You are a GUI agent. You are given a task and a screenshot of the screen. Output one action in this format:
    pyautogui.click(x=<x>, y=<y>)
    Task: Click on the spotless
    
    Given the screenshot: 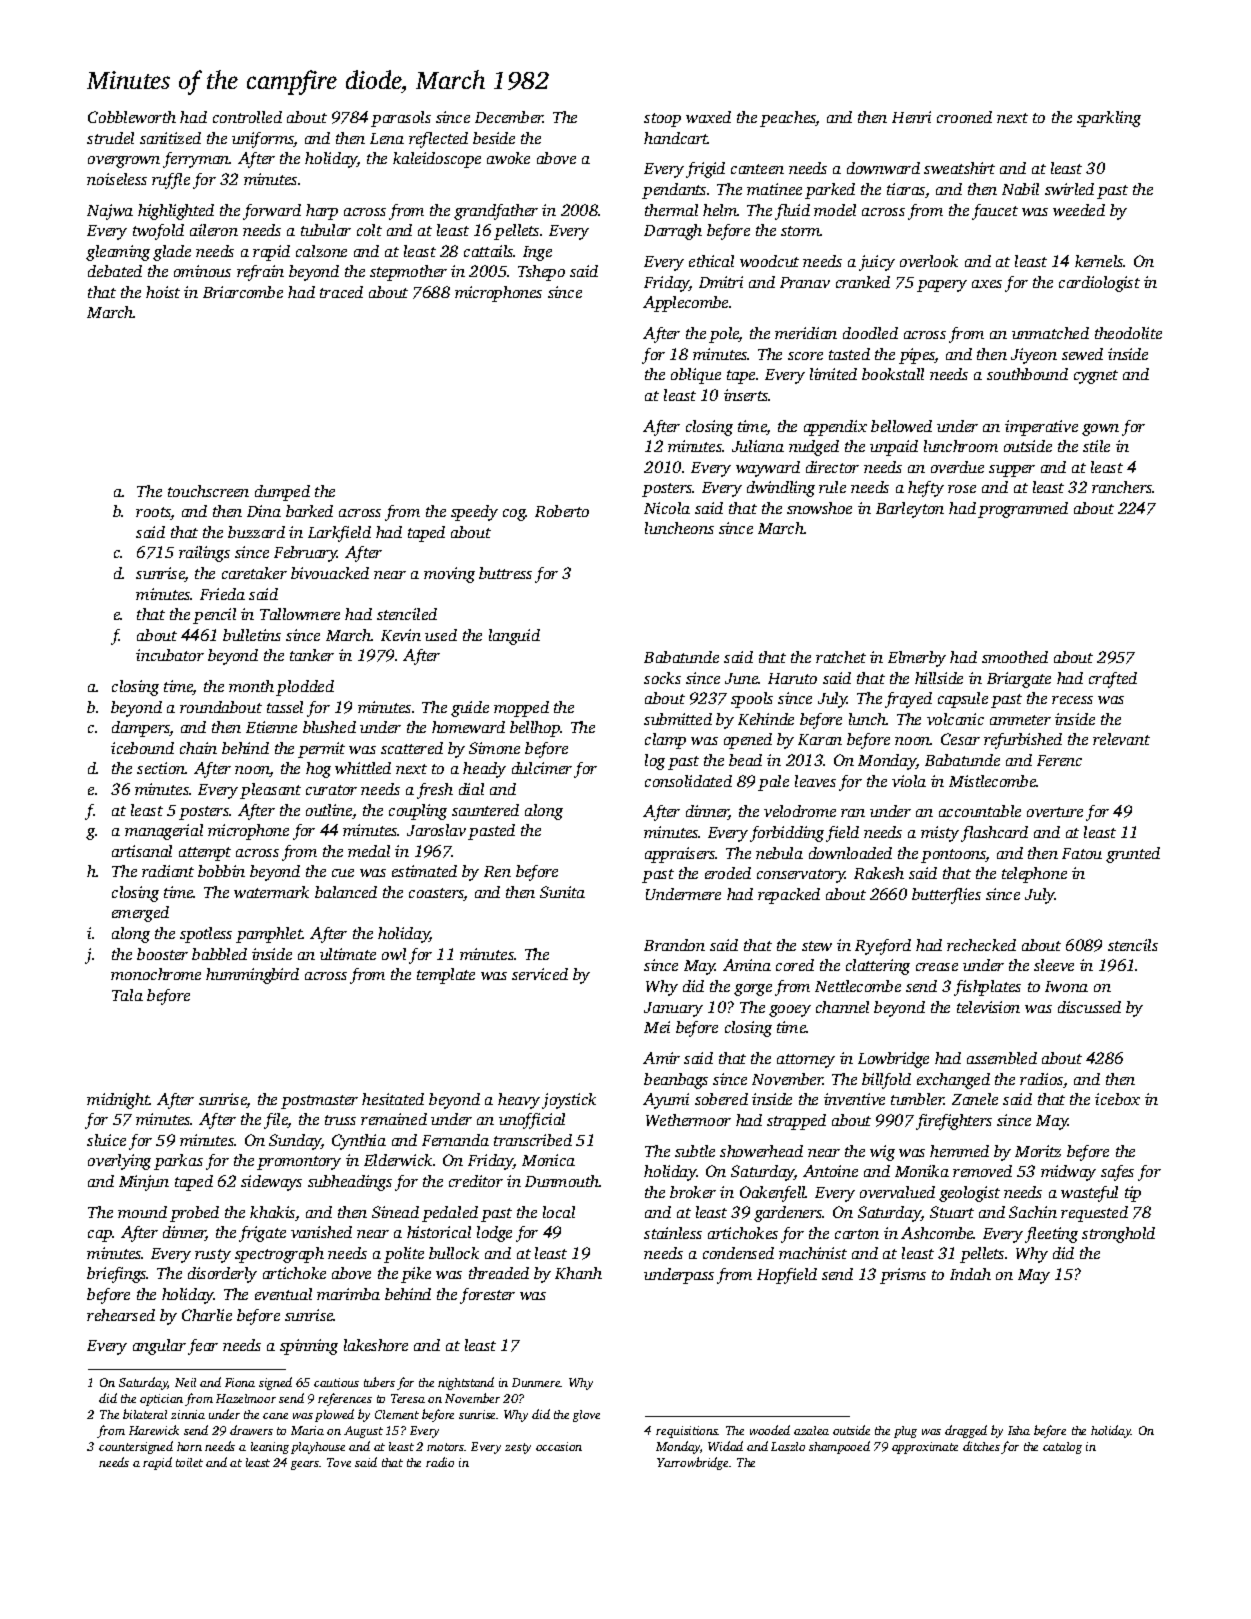 What is the action you would take?
    pyautogui.click(x=206, y=935)
